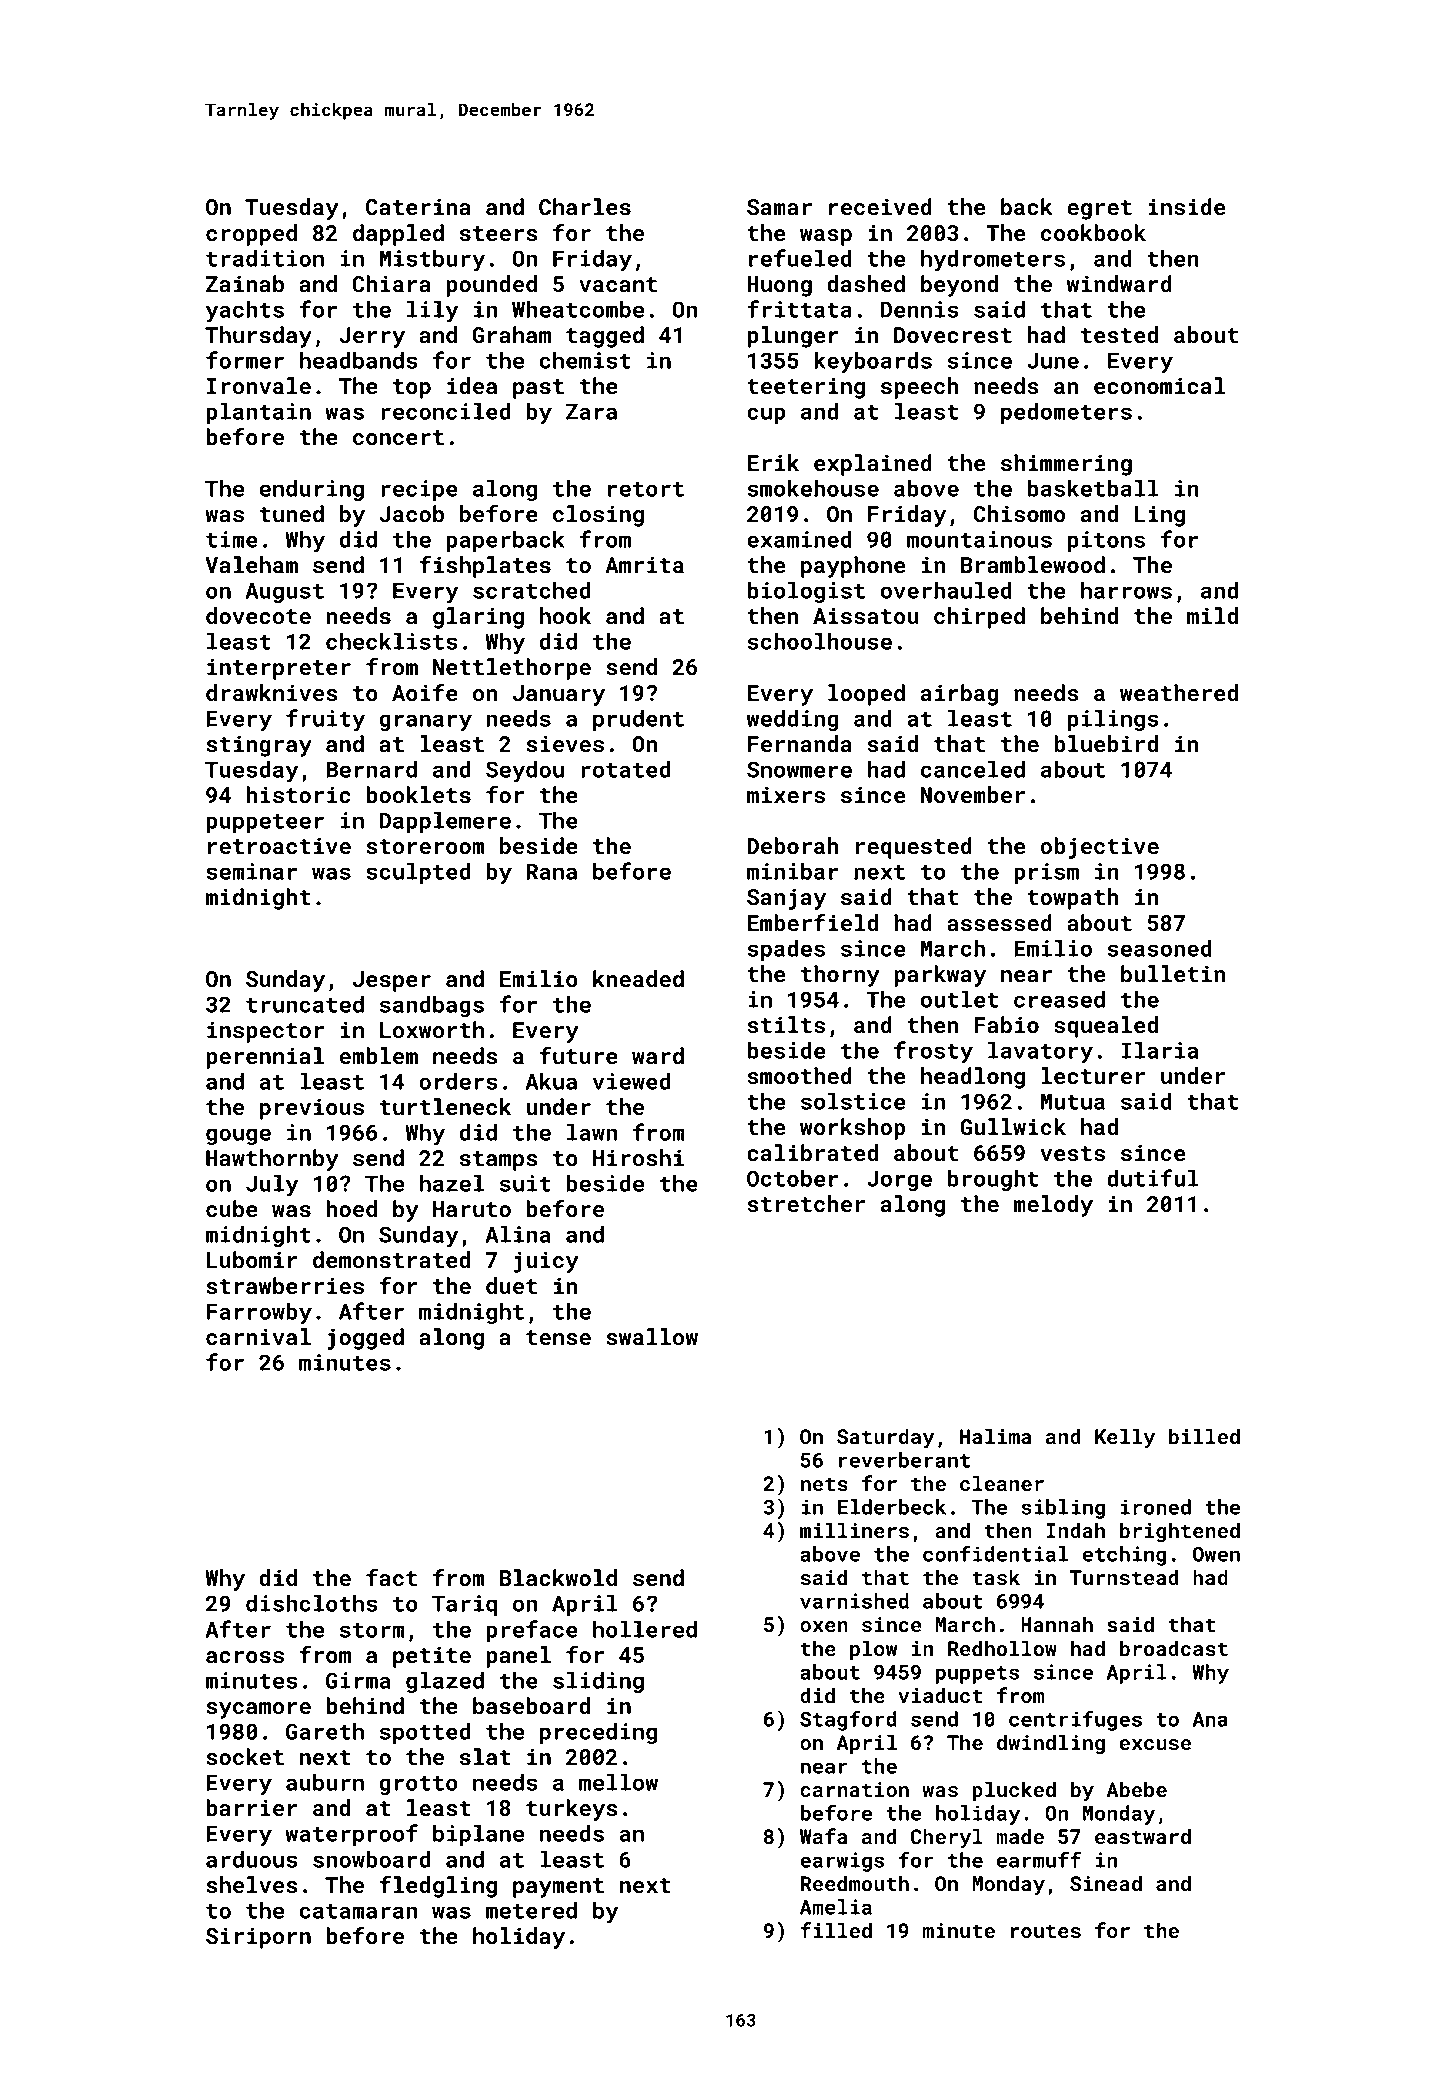 This image has height=2100, width=1450. Describe the element at coordinates (626, 769) in the image. I see `rotated` at that location.
